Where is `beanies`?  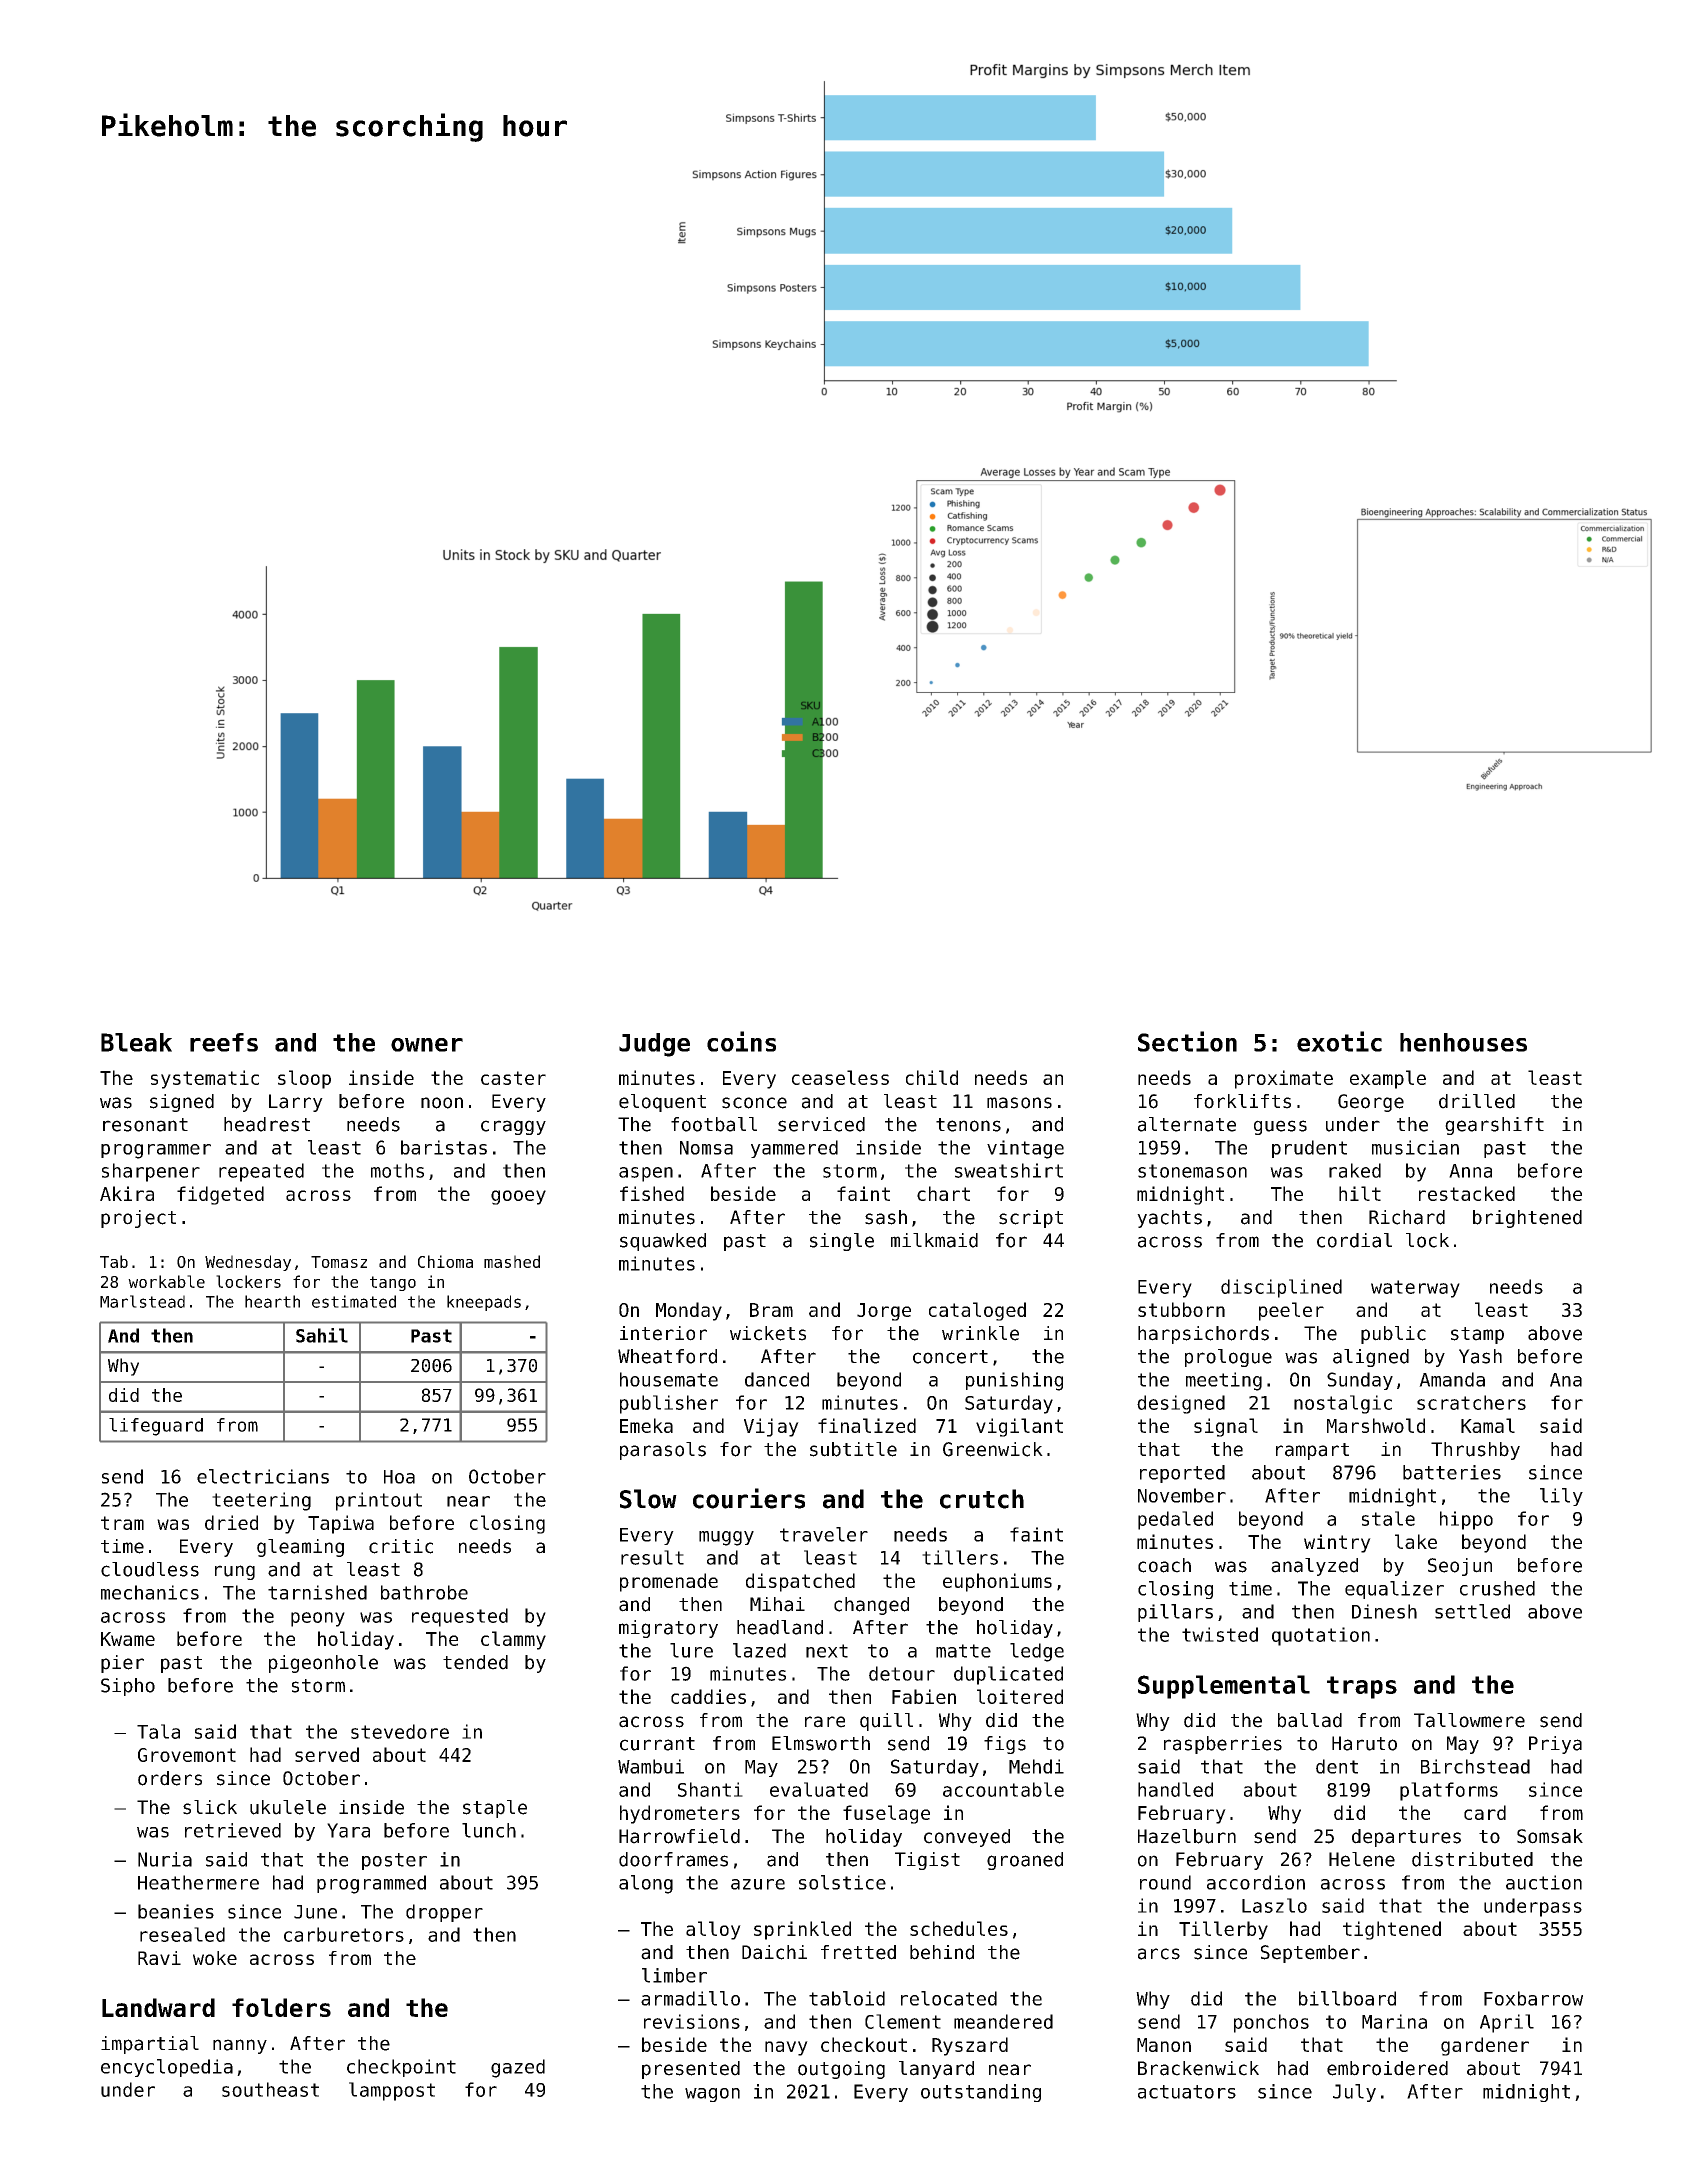 beanies is located at coordinates (176, 1911).
